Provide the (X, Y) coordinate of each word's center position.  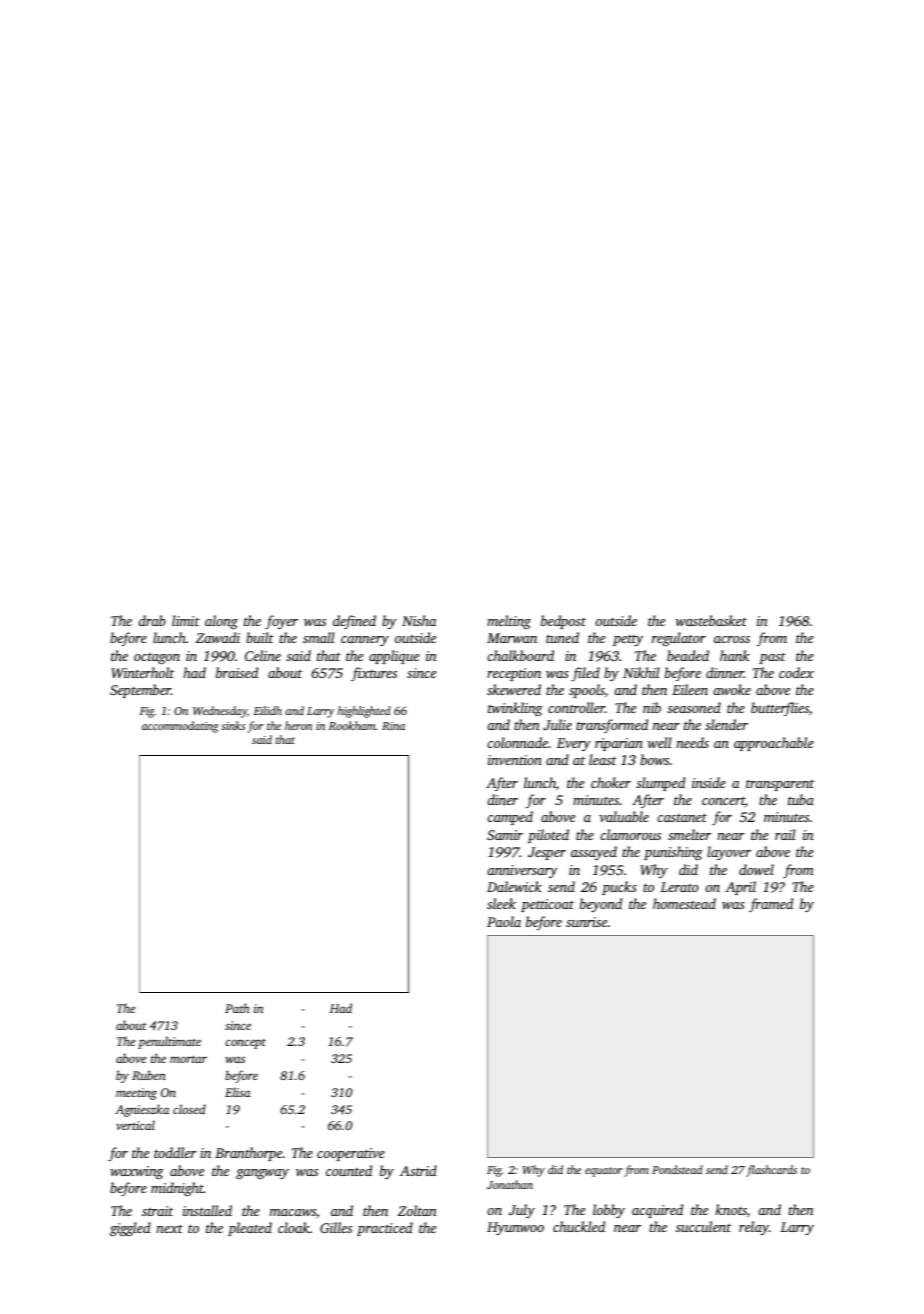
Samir (505, 835)
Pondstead (677, 1169)
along (221, 622)
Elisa (238, 1092)
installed (207, 1210)
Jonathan (510, 1184)
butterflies (780, 709)
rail (785, 834)
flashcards (771, 1171)
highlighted (364, 712)
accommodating (180, 727)
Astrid (418, 1170)
